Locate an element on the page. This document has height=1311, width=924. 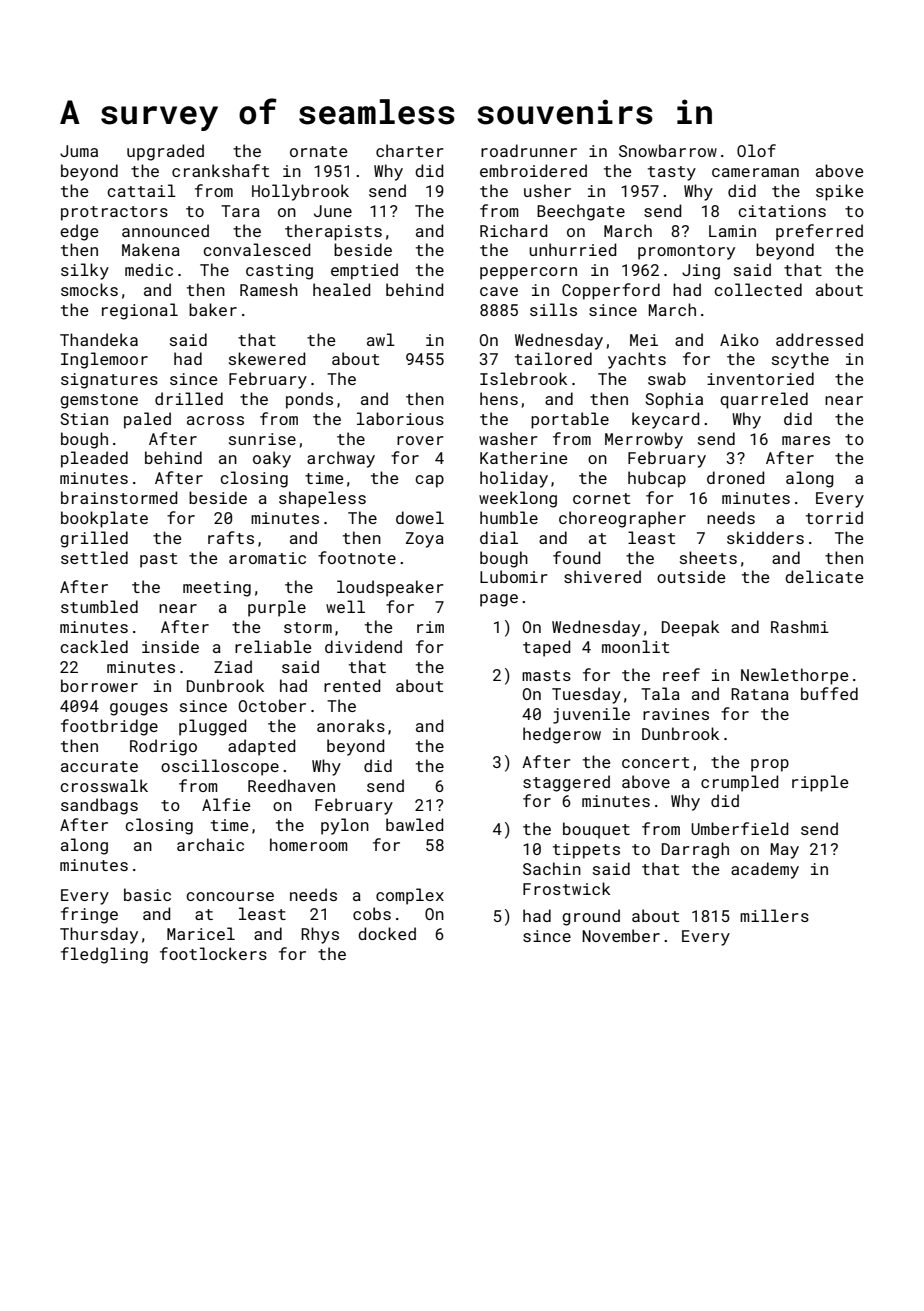
Rhys is located at coordinates (320, 935).
